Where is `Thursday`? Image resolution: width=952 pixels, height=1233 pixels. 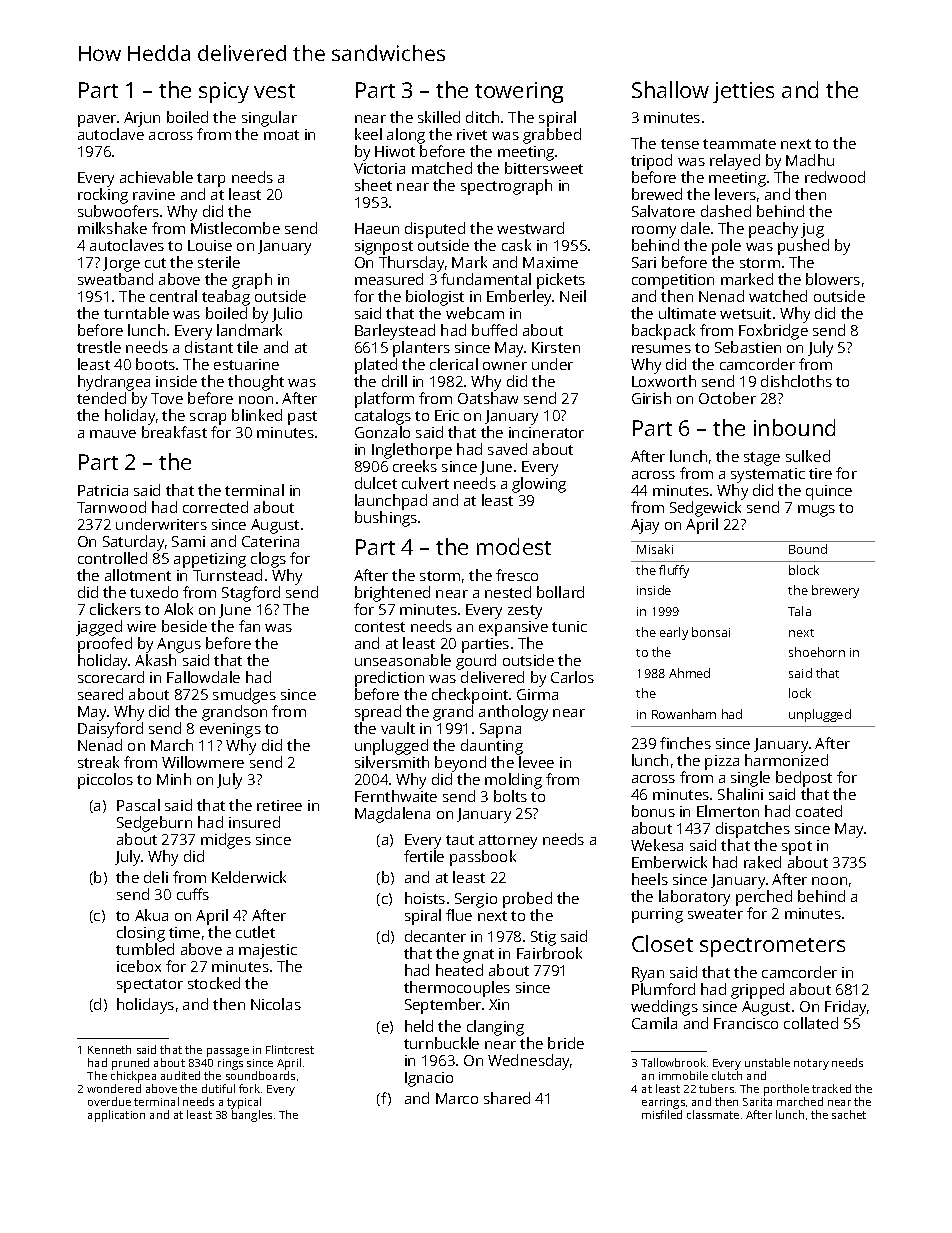
Thursday is located at coordinates (411, 264).
